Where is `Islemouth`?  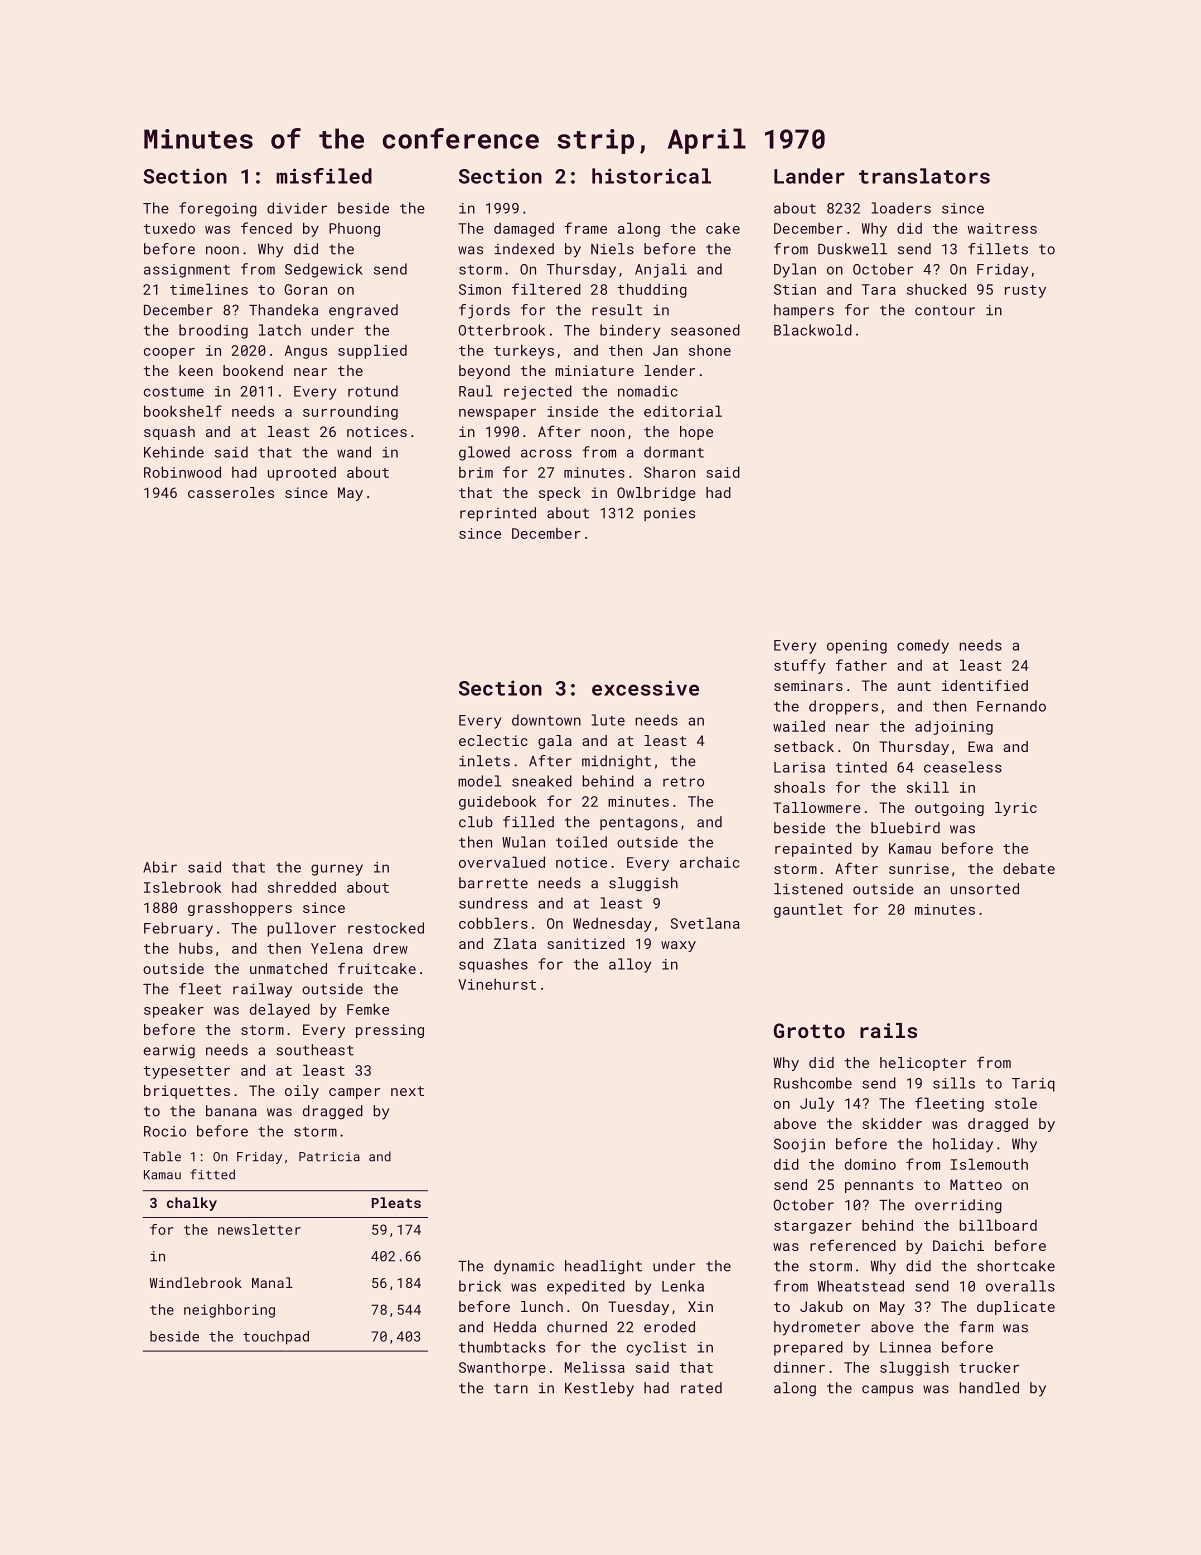
Islemouth is located at coordinates (989, 1164).
